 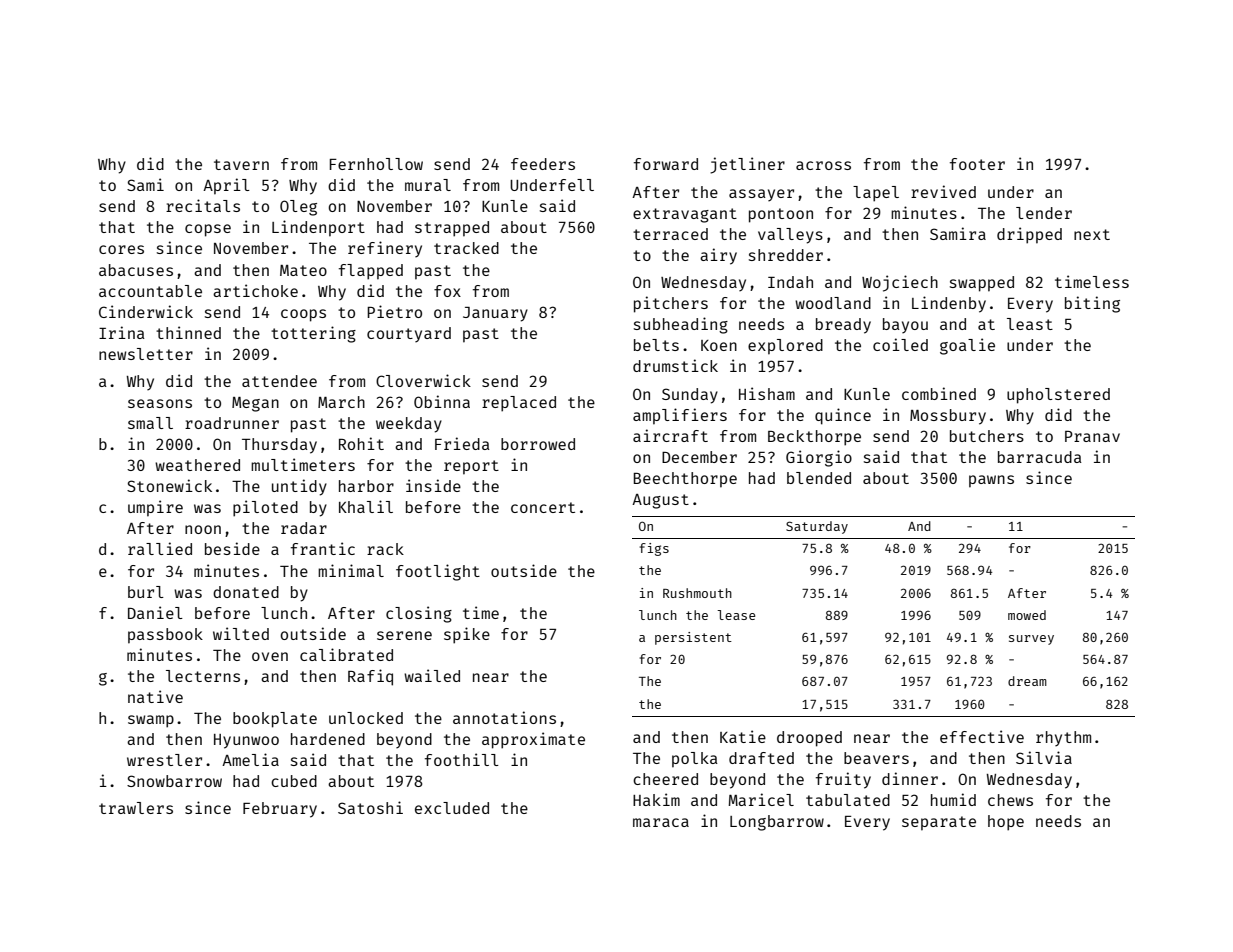 I want to click on effective, so click(x=982, y=736).
